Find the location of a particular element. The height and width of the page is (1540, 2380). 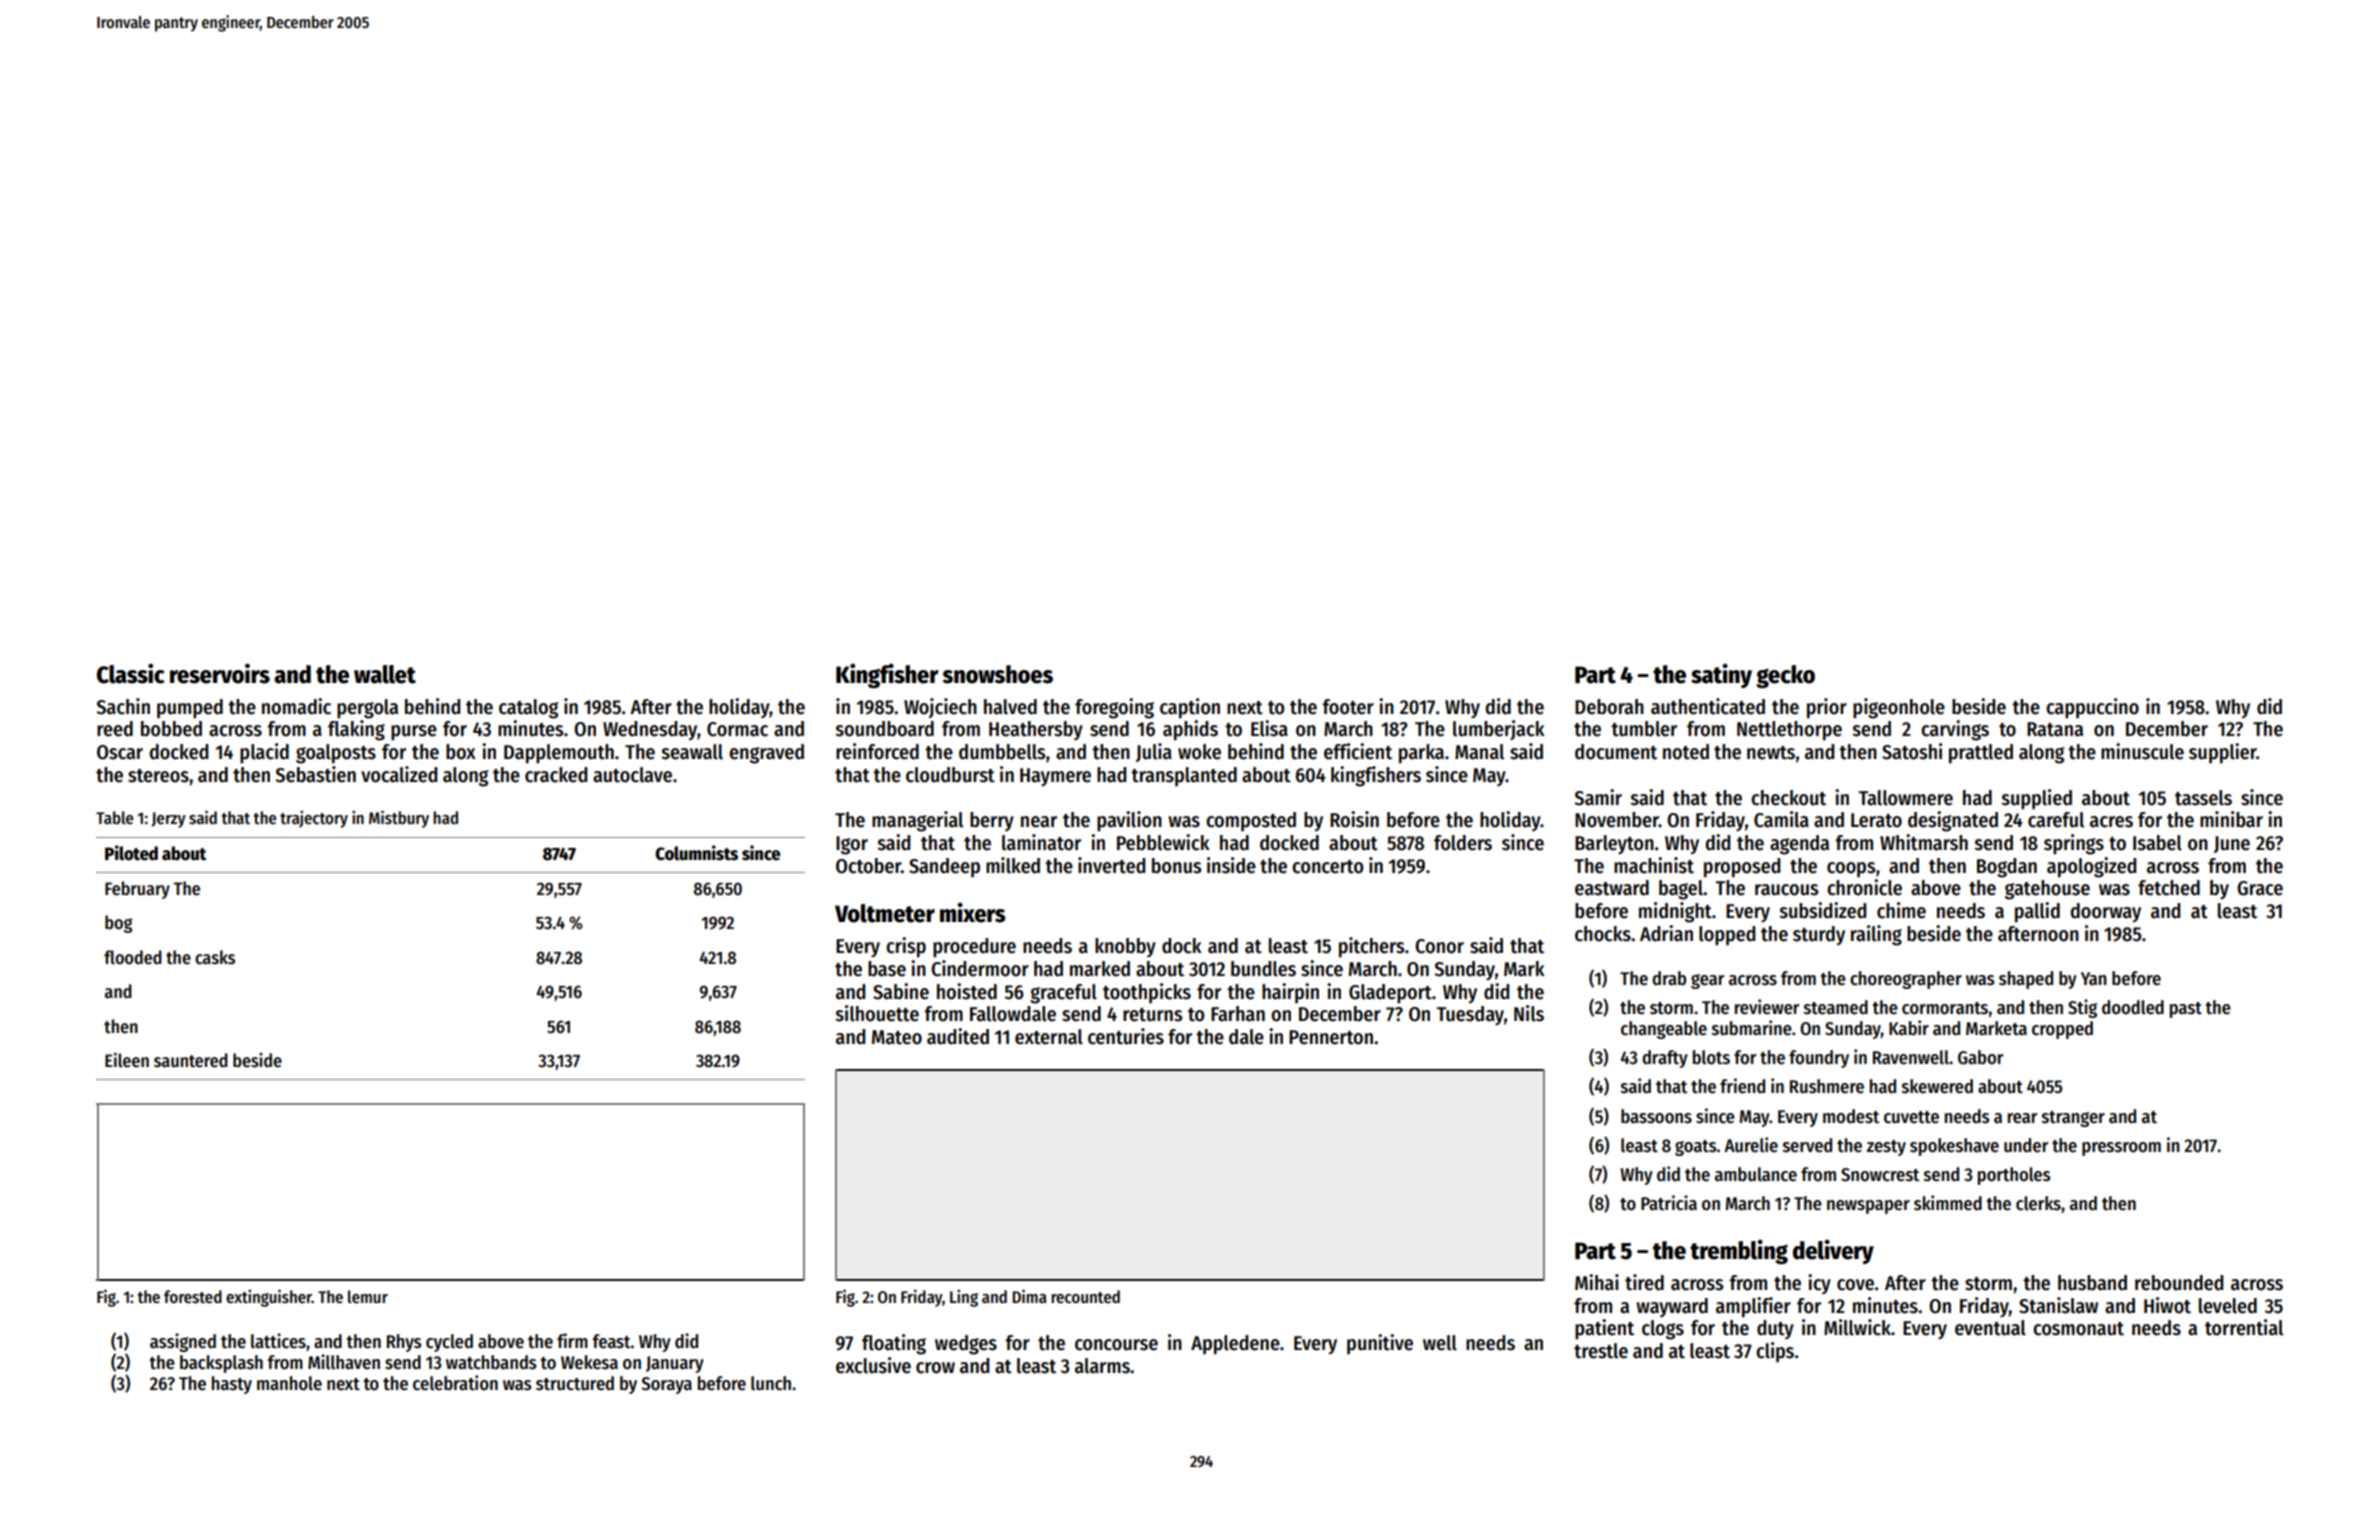

Gabor is located at coordinates (1980, 1057).
